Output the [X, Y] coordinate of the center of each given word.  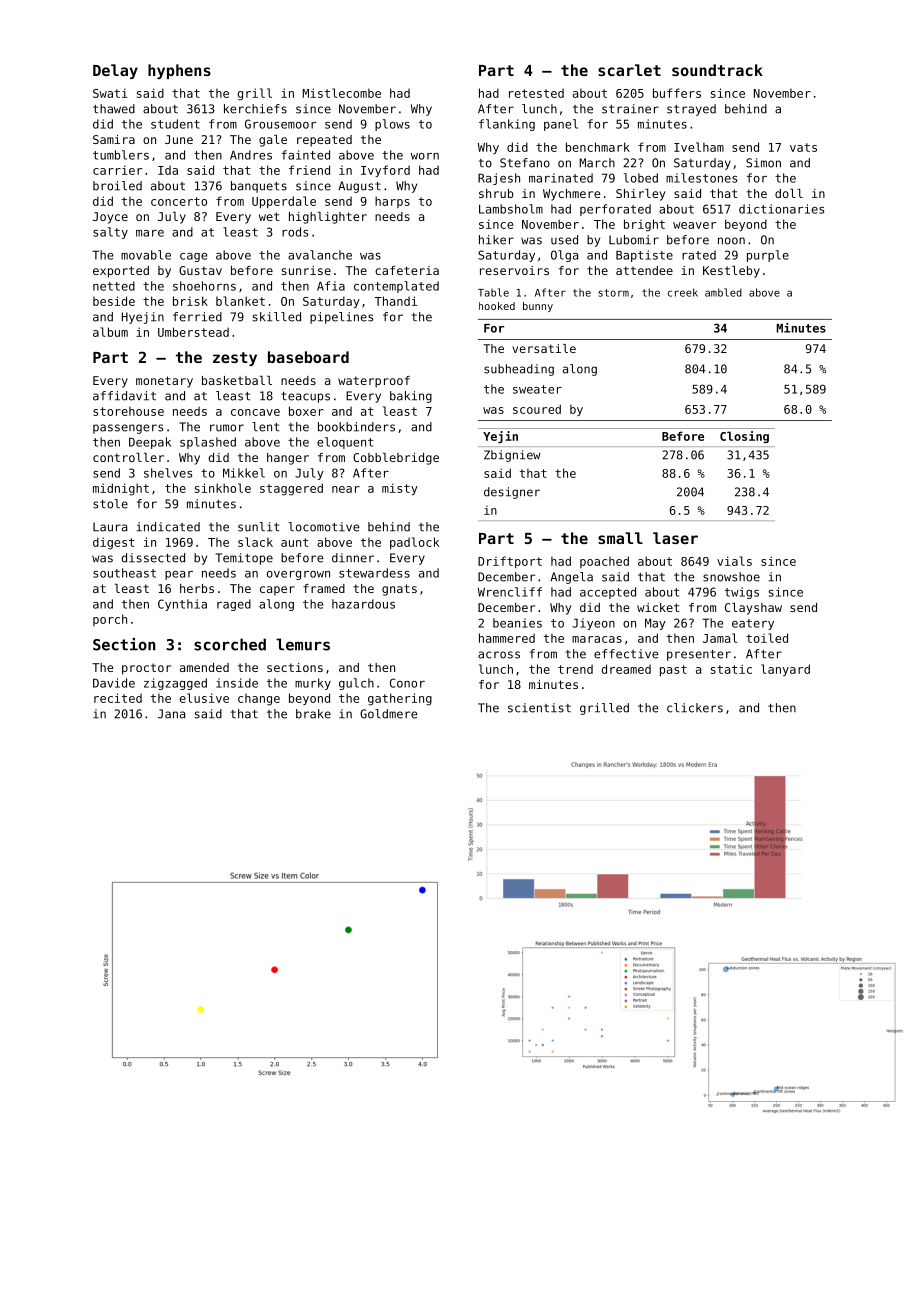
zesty [235, 359]
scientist [539, 708]
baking [411, 397]
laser [675, 538]
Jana [171, 714]
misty [400, 489]
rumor [227, 428]
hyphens [179, 71]
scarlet [629, 70]
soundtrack [717, 70]
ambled [723, 292]
